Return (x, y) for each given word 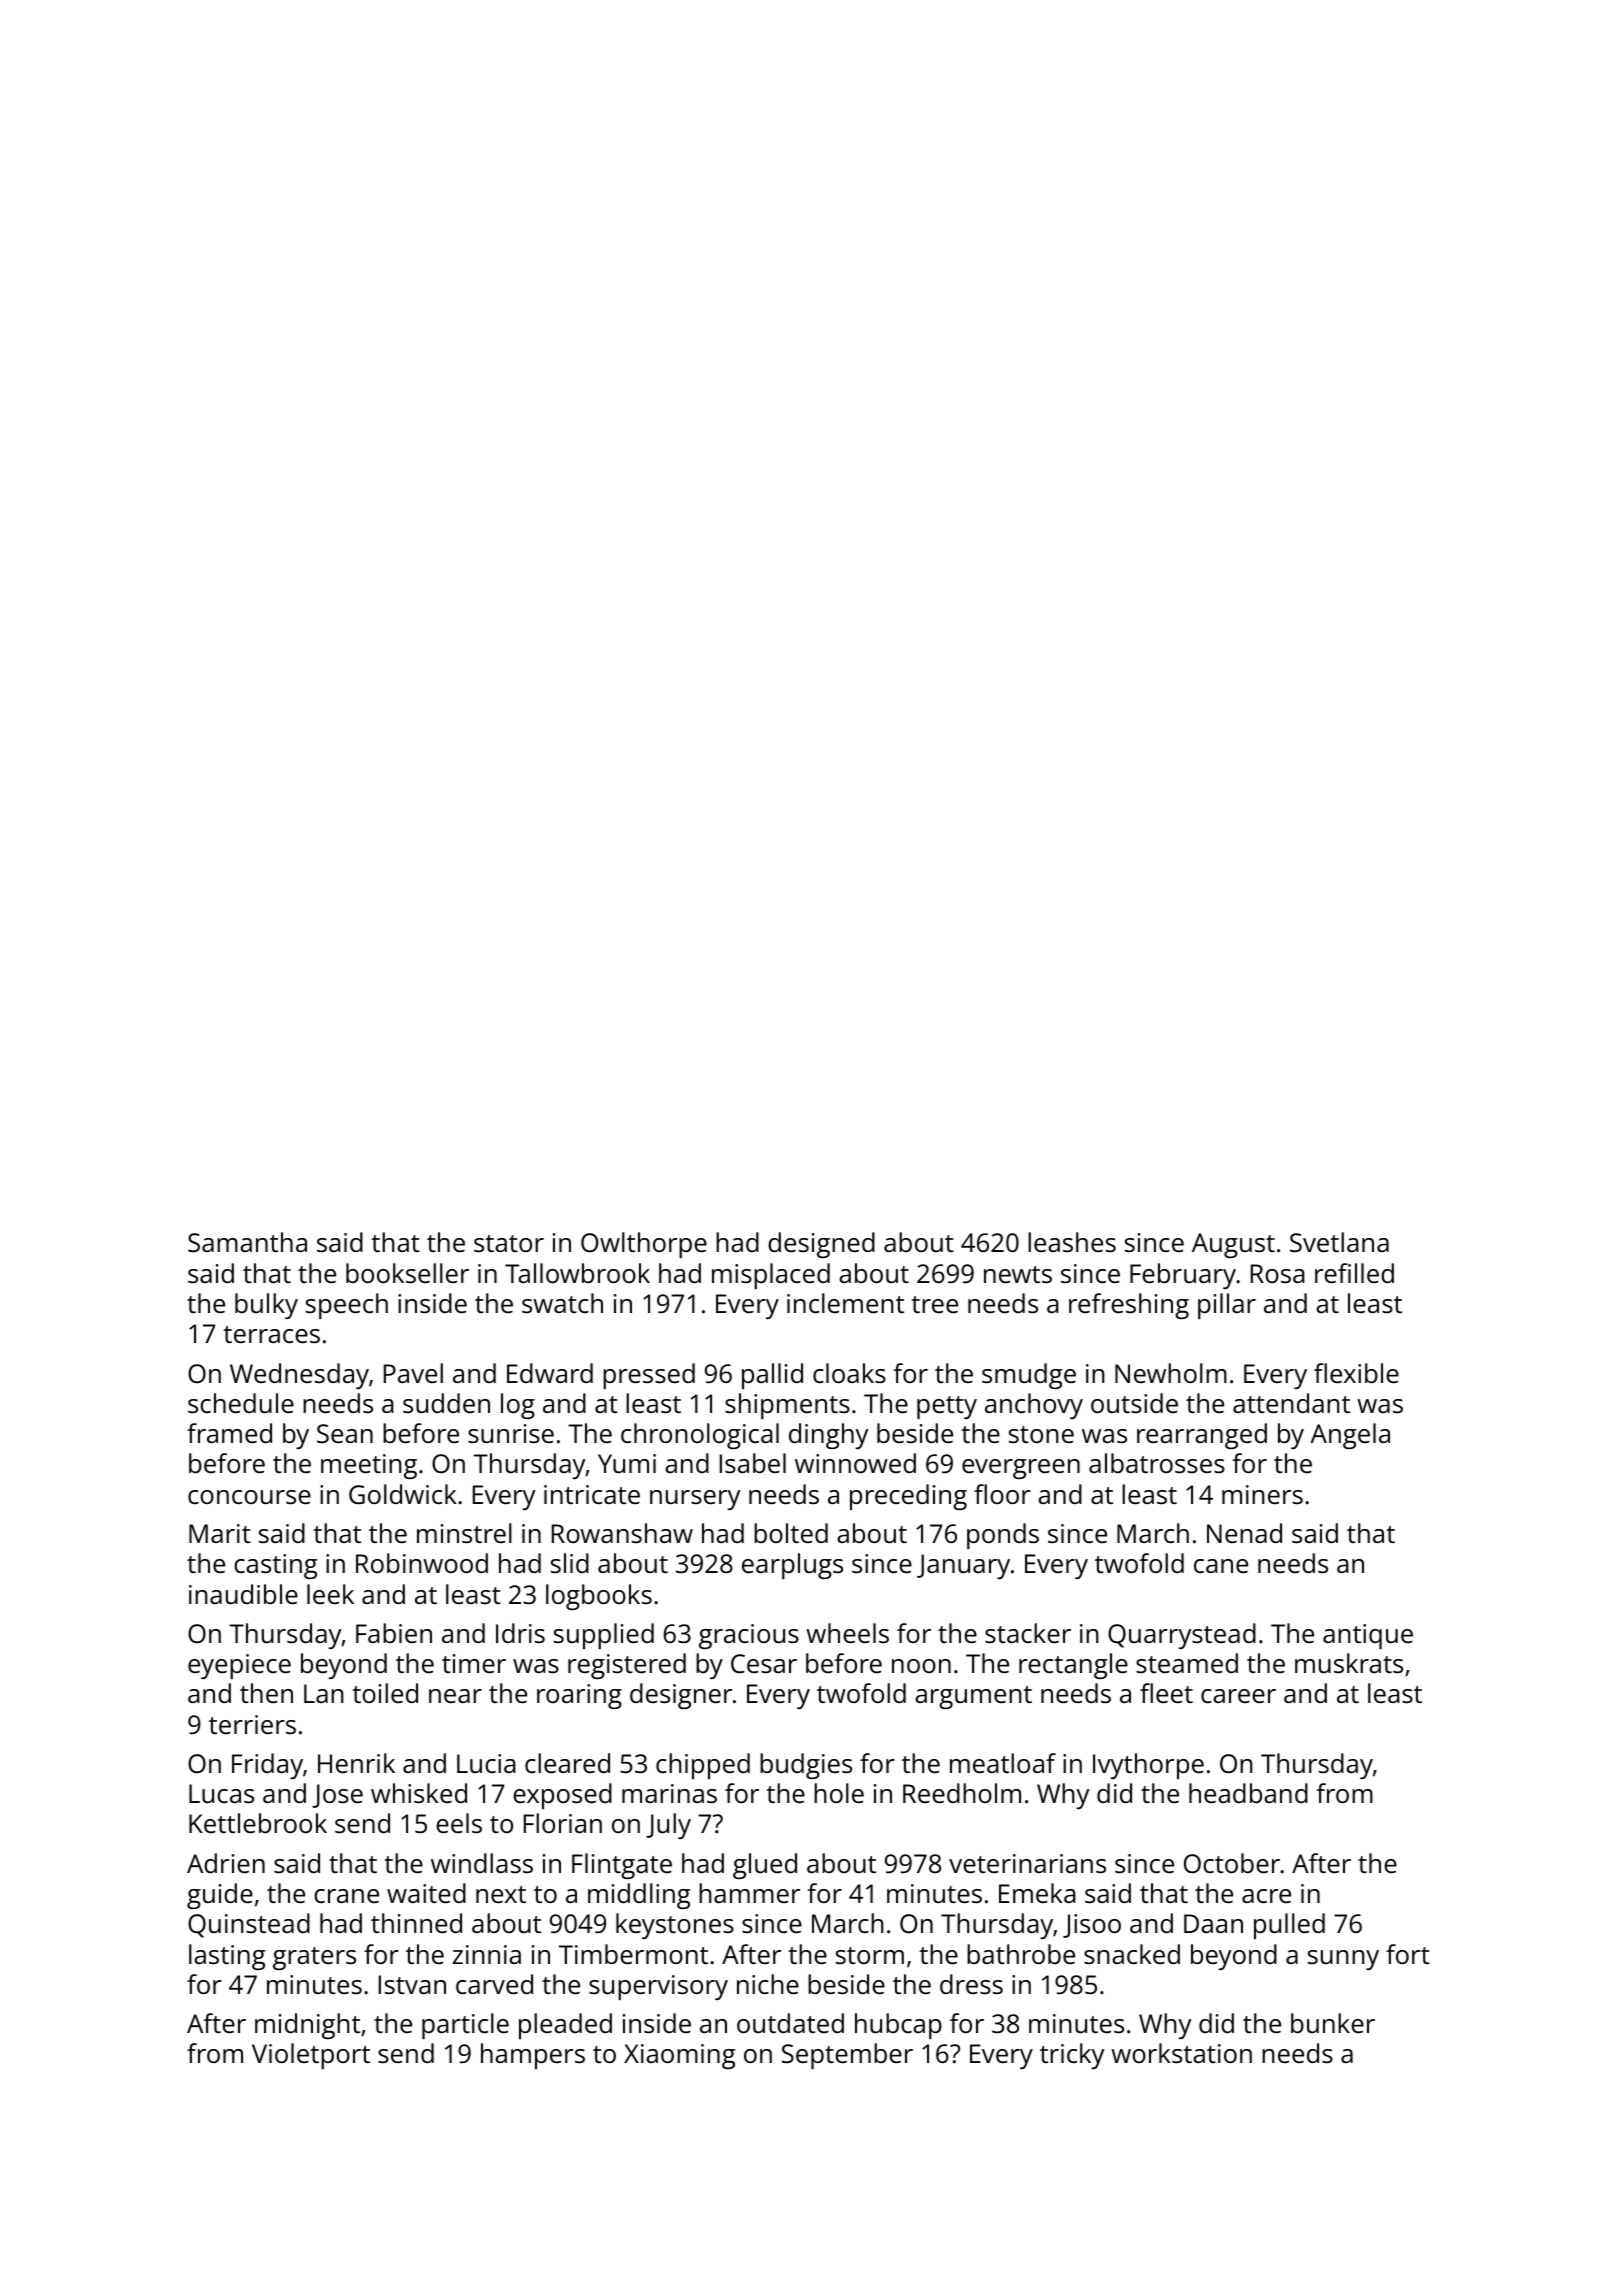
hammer (749, 1893)
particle (465, 2026)
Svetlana (1339, 1242)
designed (821, 1245)
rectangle (1073, 1666)
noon (921, 1666)
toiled (385, 1693)
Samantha (247, 1242)
